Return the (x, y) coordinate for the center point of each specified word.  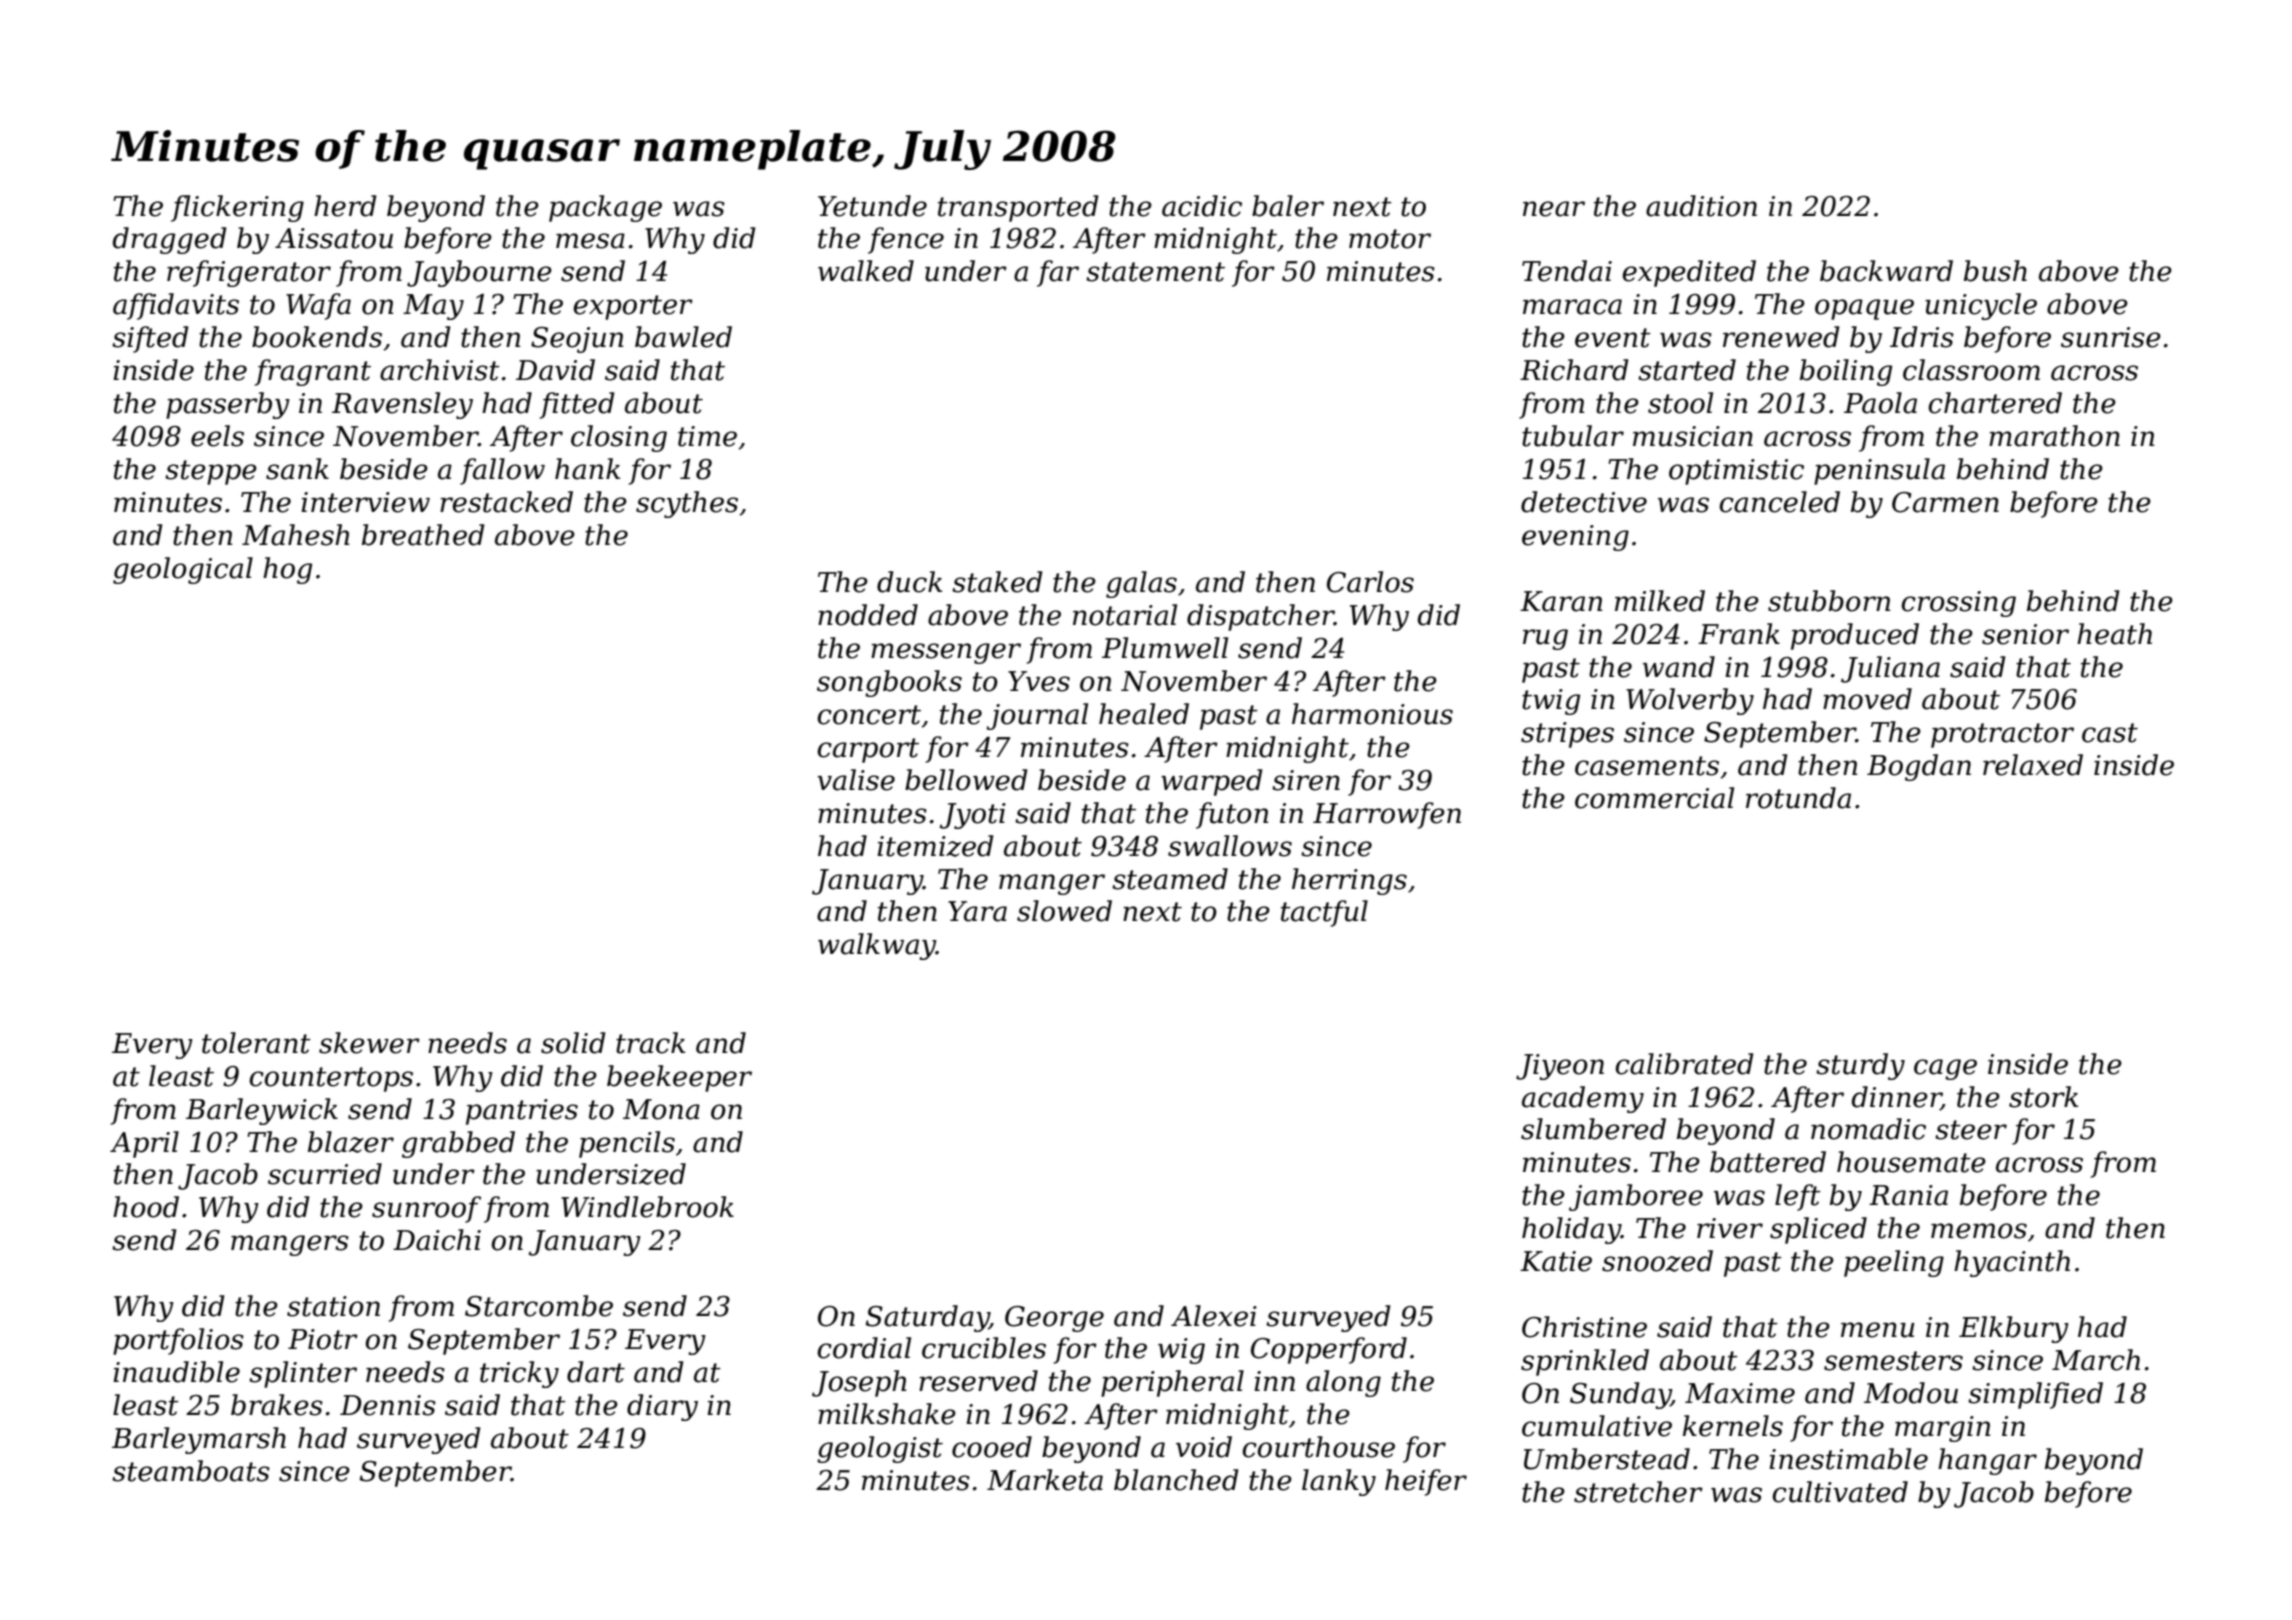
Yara (977, 911)
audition (1701, 206)
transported (1018, 208)
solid (573, 1043)
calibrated (1684, 1064)
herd (345, 206)
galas (1141, 584)
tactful (1324, 913)
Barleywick (262, 1111)
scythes (687, 504)
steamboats (191, 1471)
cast (2110, 733)
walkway (877, 946)
